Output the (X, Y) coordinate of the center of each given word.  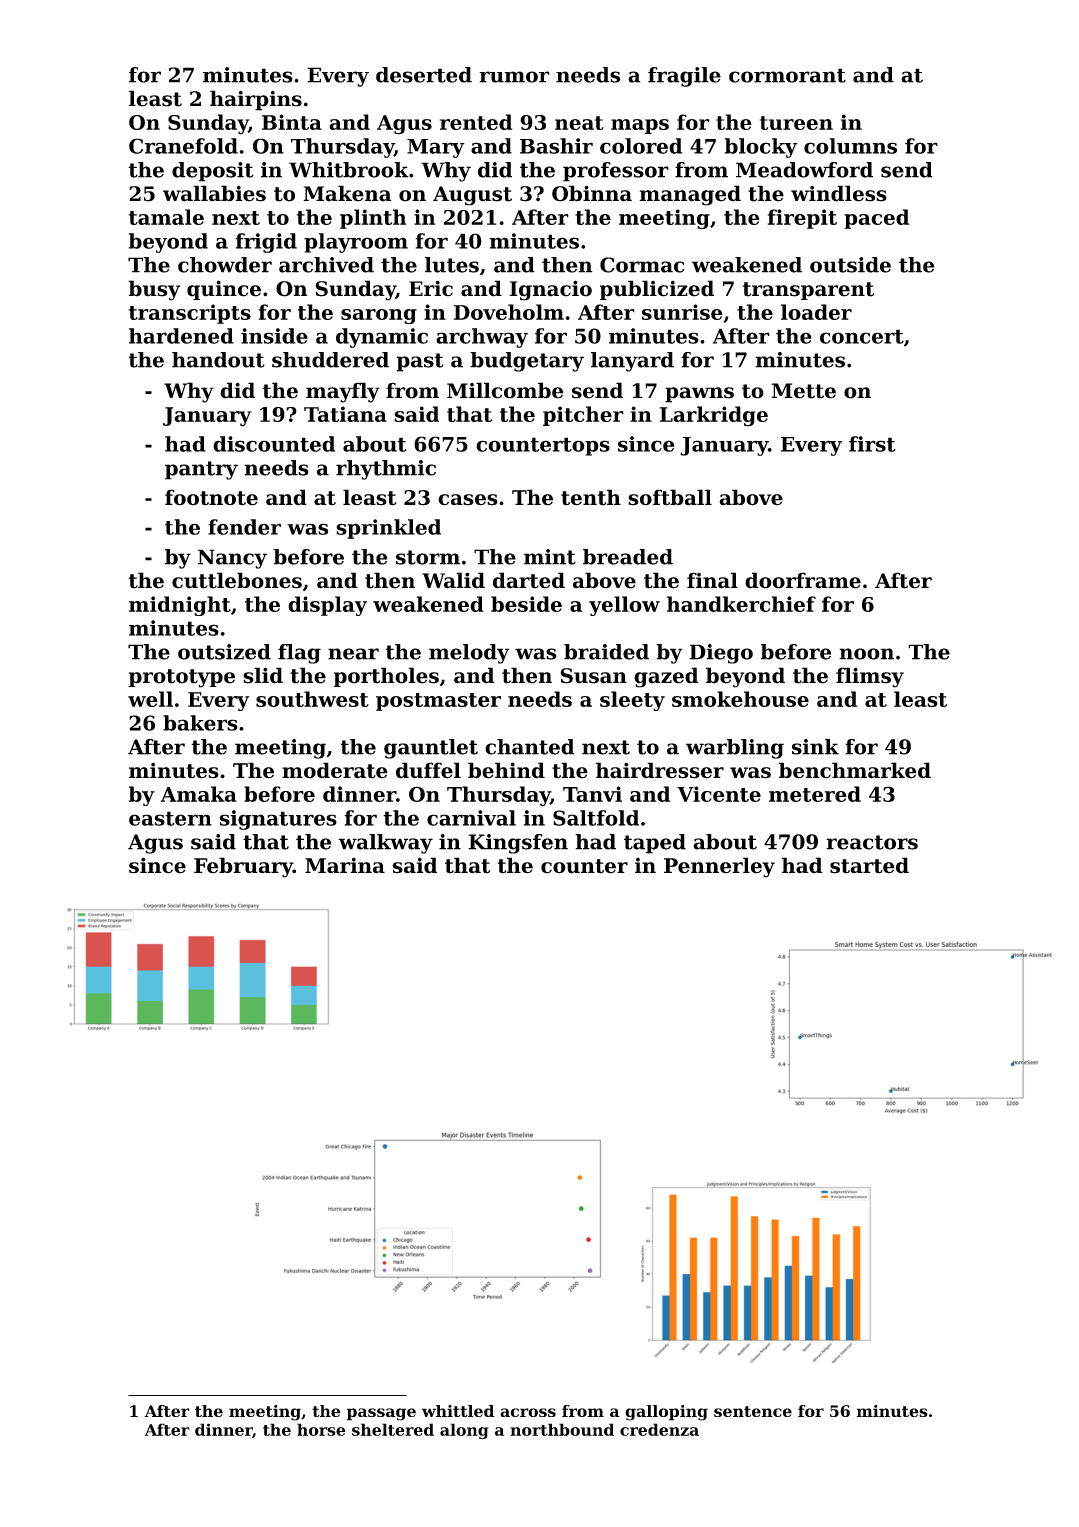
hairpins (256, 100)
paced (876, 219)
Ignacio (550, 290)
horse (321, 1429)
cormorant (787, 75)
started (869, 865)
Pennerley (719, 867)
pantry (201, 470)
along (464, 1431)
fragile (684, 77)
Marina (345, 865)
